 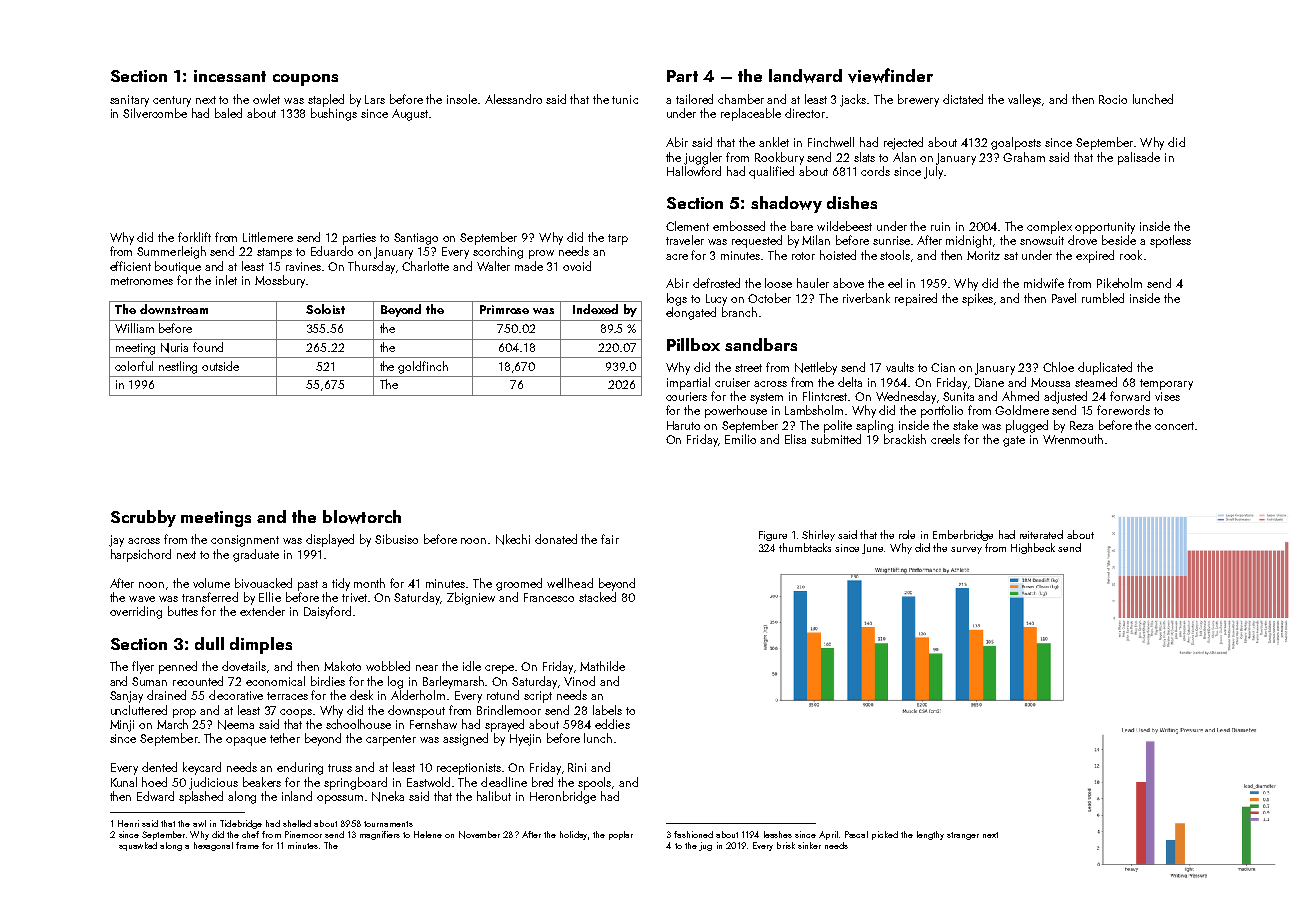 I want to click on loose, so click(x=778, y=283).
